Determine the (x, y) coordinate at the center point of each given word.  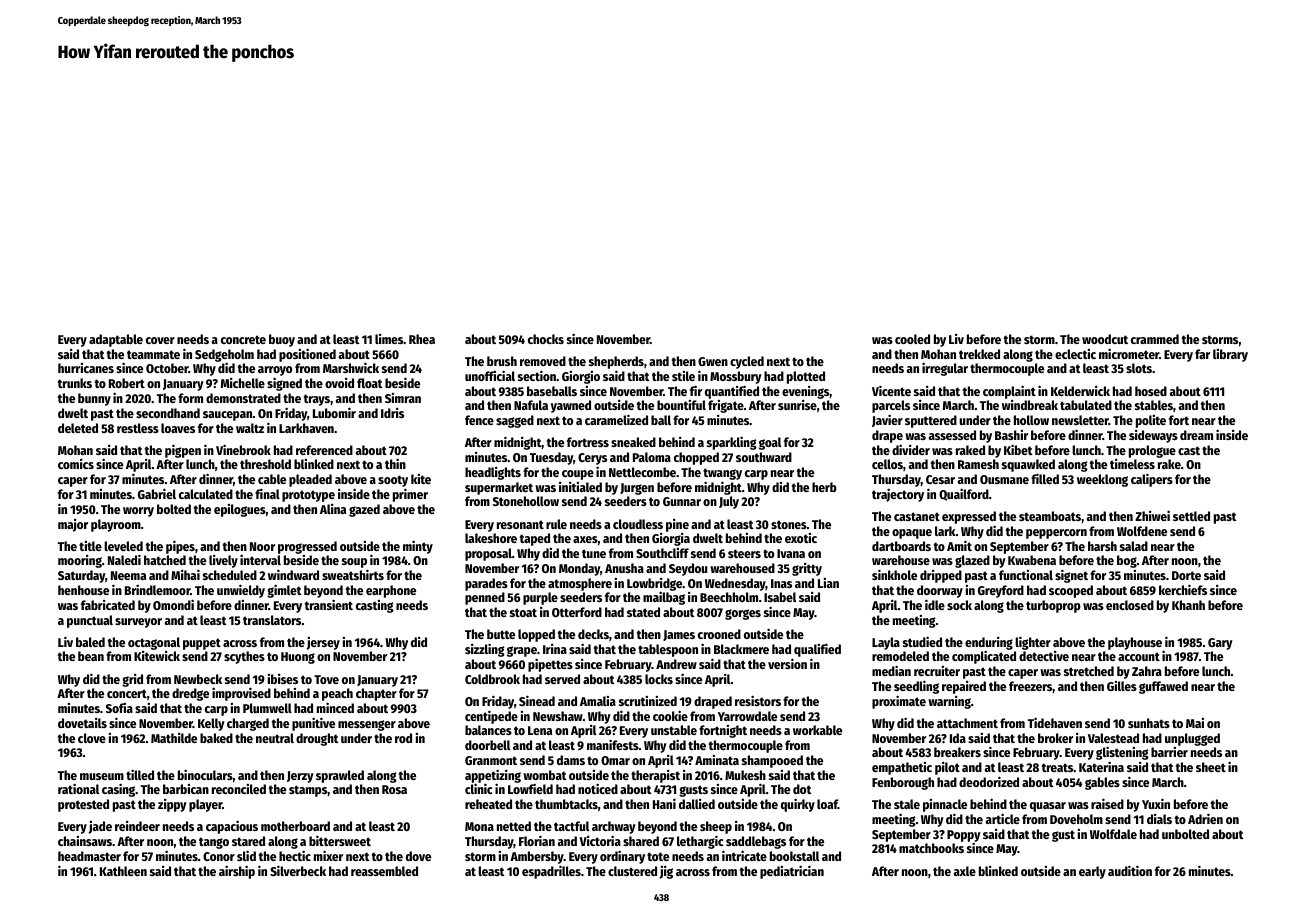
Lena (540, 730)
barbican (186, 789)
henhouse (83, 590)
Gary (1220, 644)
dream (1196, 435)
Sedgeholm (224, 356)
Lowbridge (654, 585)
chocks (546, 339)
